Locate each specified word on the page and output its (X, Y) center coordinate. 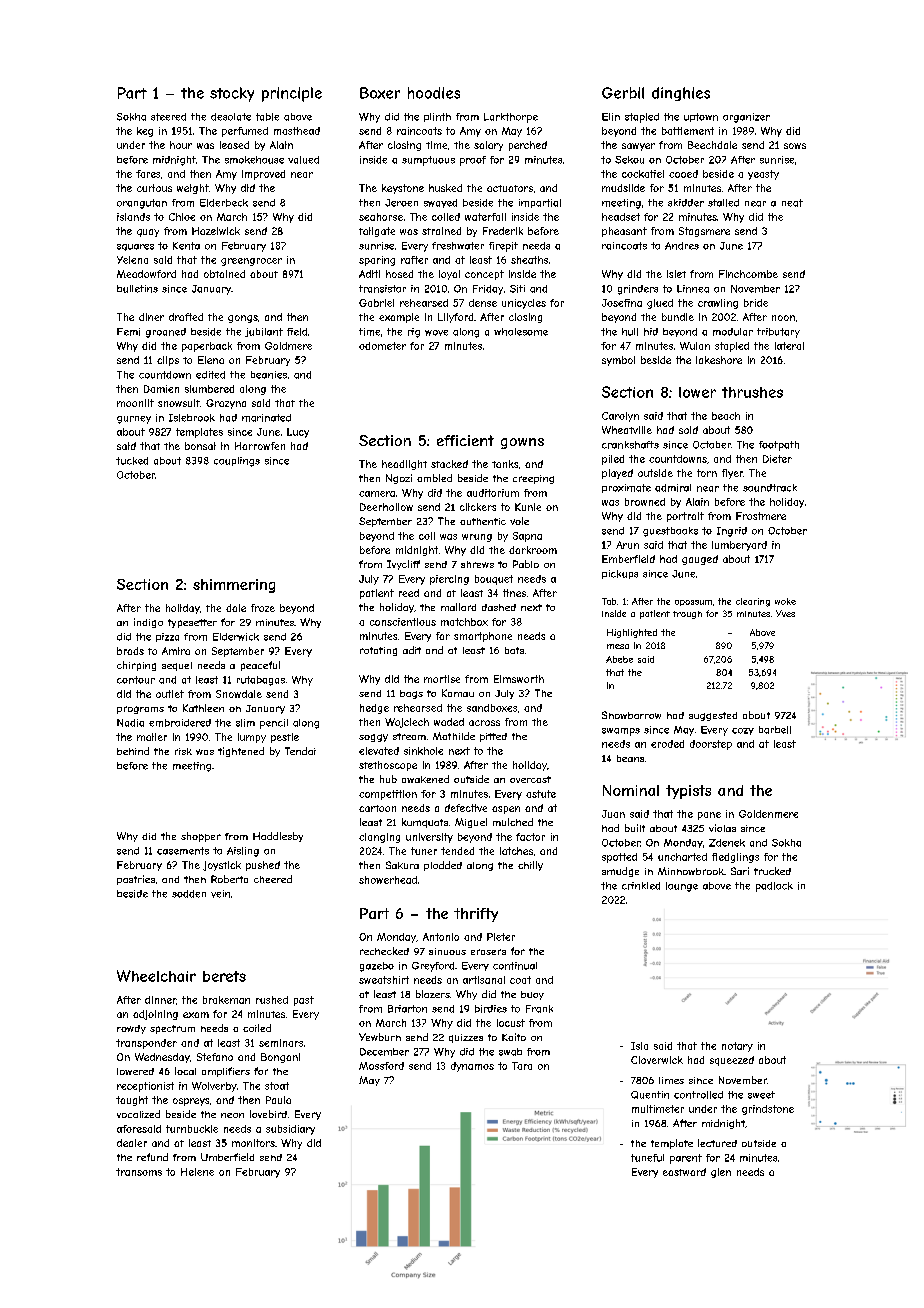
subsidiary (290, 1130)
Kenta (186, 246)
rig (414, 333)
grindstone (768, 1110)
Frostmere (761, 516)
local (185, 1071)
